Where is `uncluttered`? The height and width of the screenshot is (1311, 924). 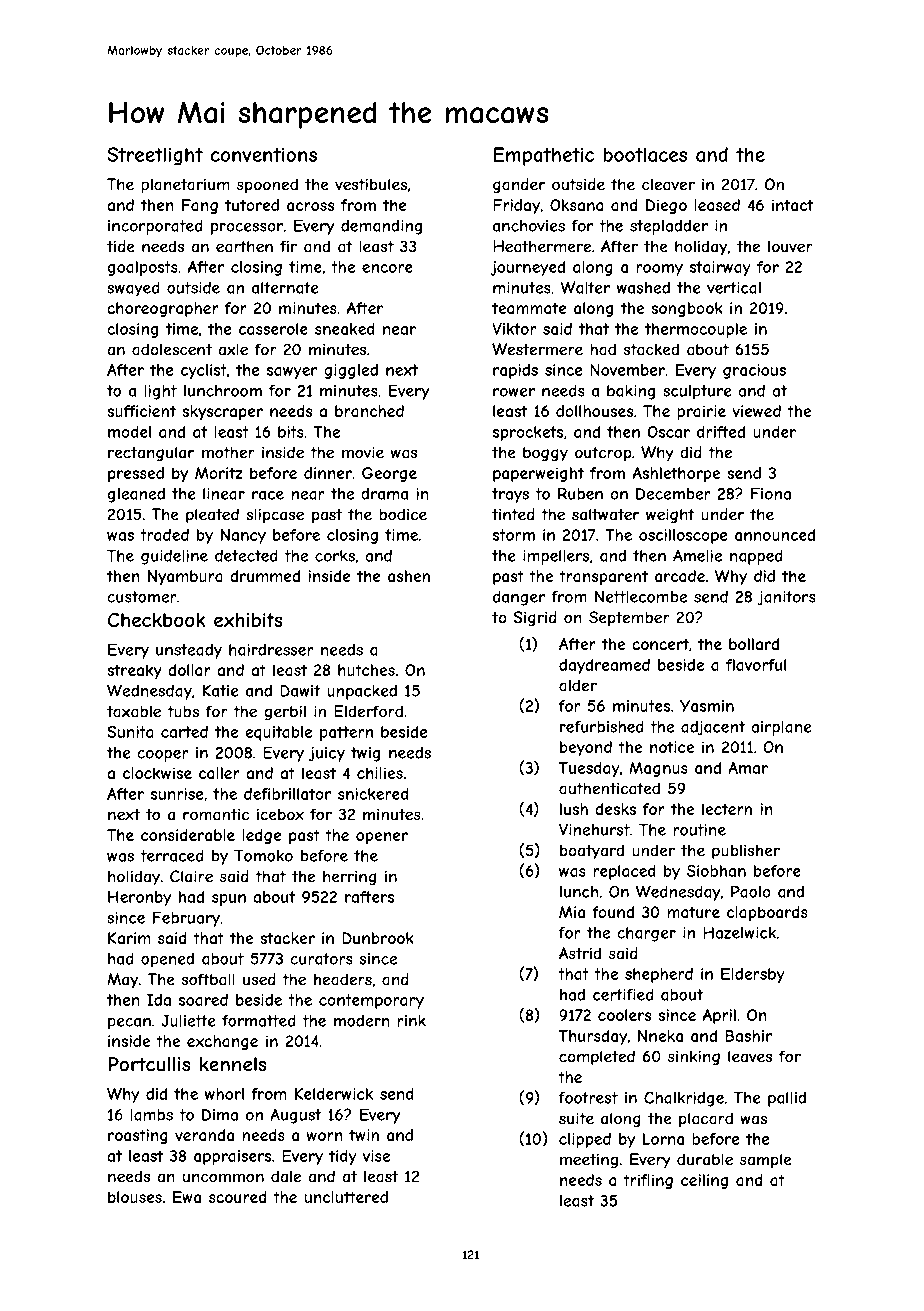 uncluttered is located at coordinates (346, 1197).
